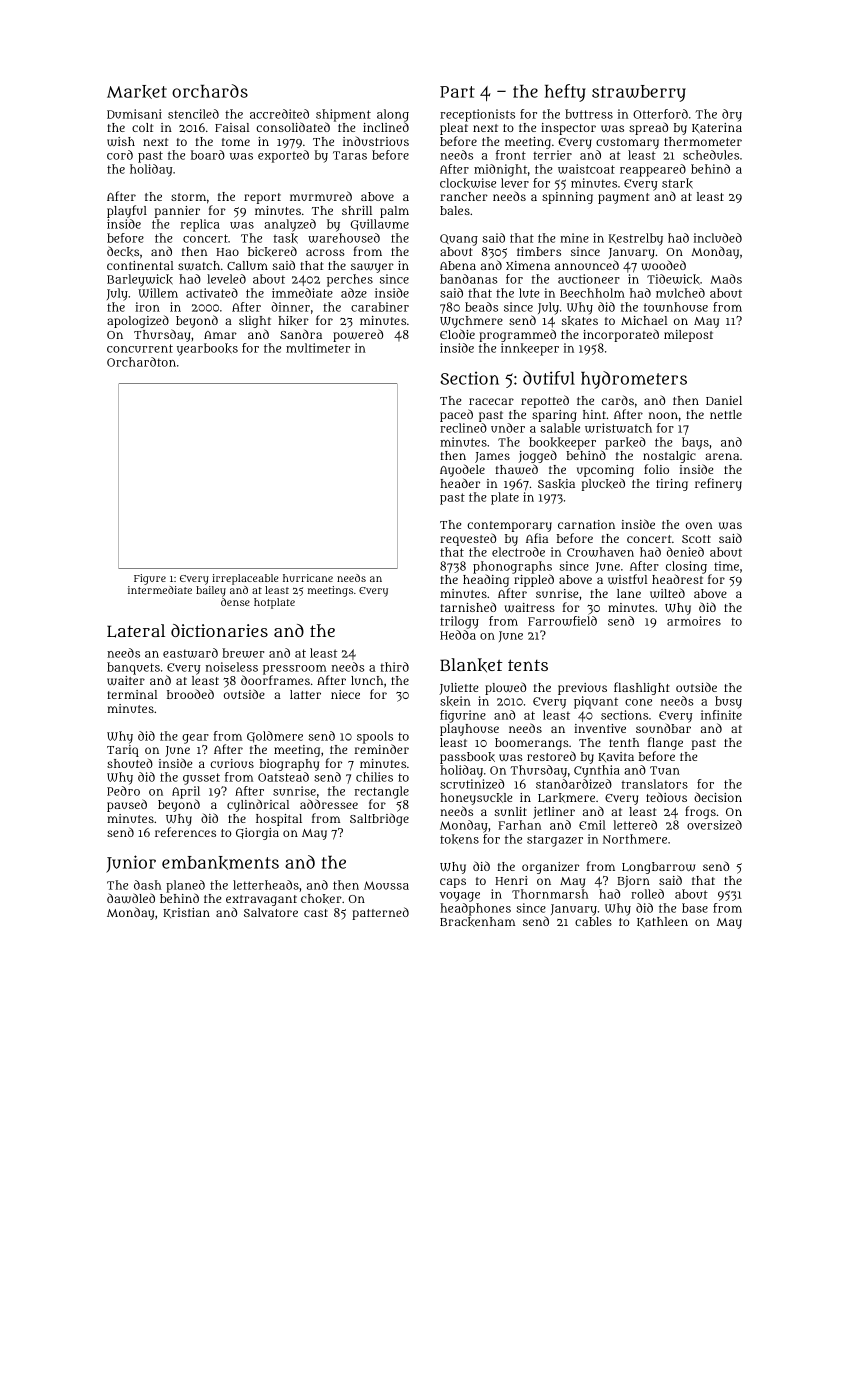  What do you see at coordinates (718, 238) in the screenshot?
I see `included` at bounding box center [718, 238].
